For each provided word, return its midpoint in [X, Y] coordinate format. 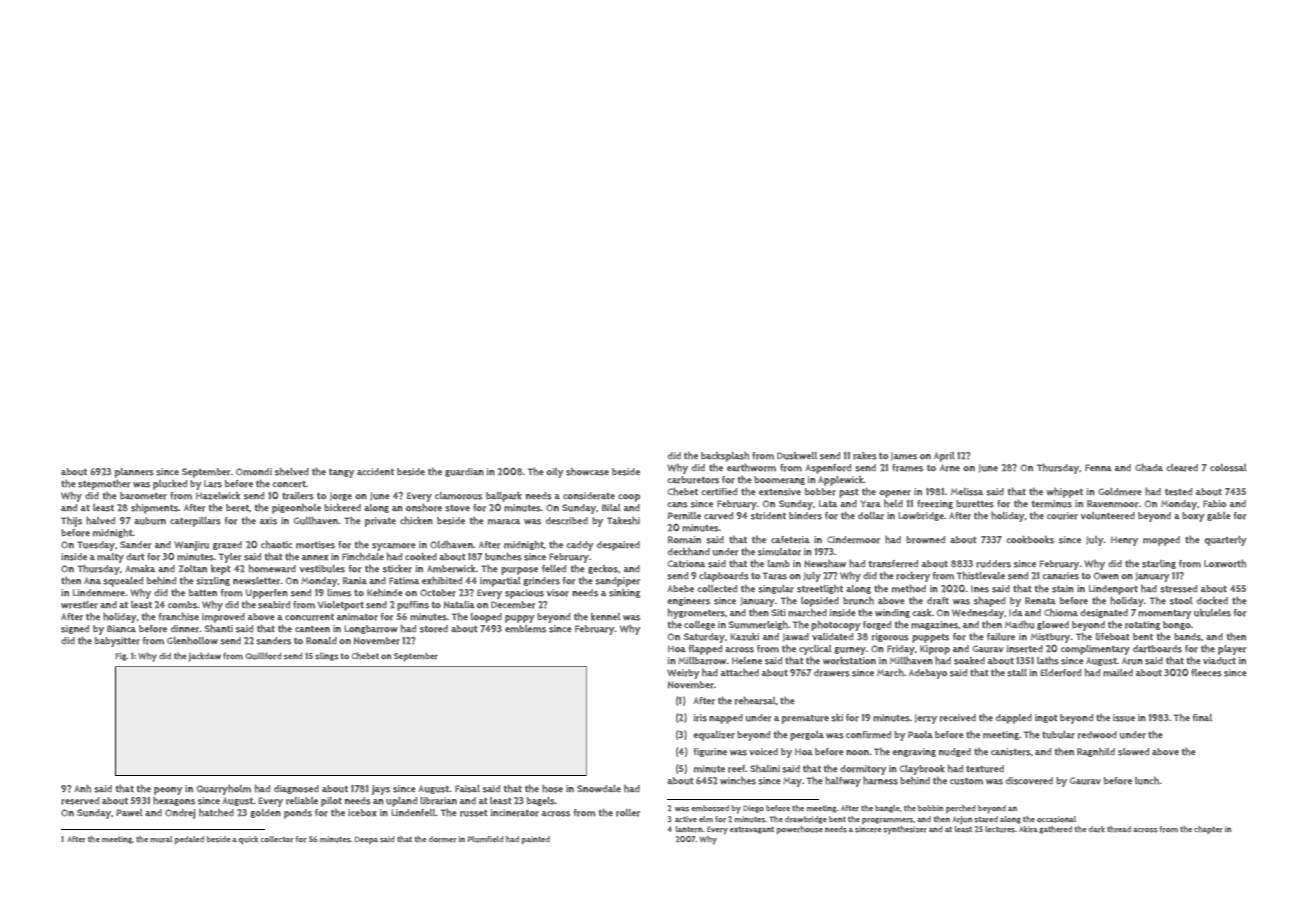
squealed [123, 582]
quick [248, 840]
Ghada [1149, 468]
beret [237, 508]
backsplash [725, 457]
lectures [1000, 829]
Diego [753, 809]
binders [805, 516]
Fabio [1214, 503]
